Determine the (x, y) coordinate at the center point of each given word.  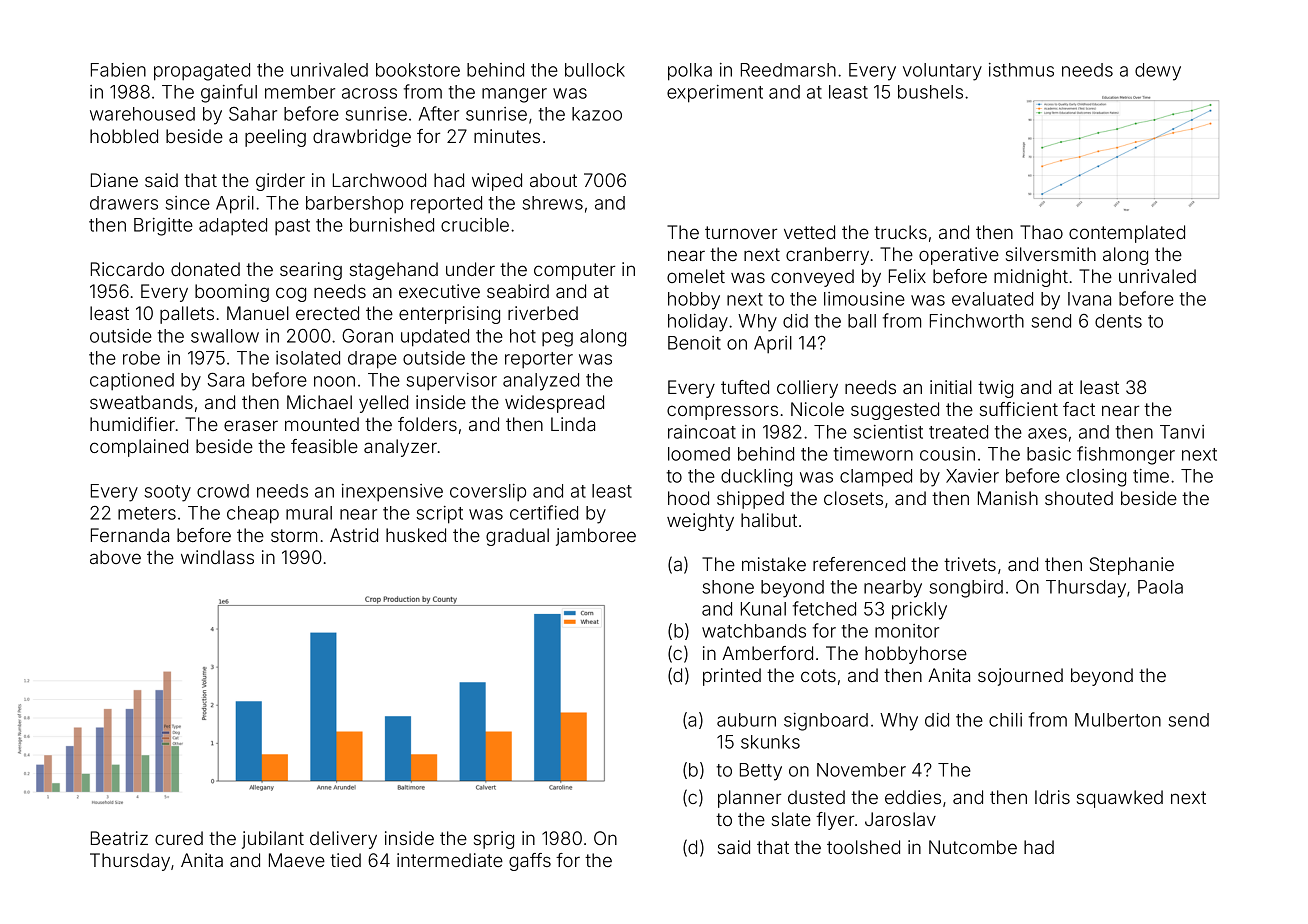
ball (862, 321)
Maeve (297, 860)
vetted (809, 232)
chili (1005, 720)
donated (205, 269)
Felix (907, 276)
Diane (114, 180)
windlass (217, 557)
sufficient (1019, 409)
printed (732, 677)
